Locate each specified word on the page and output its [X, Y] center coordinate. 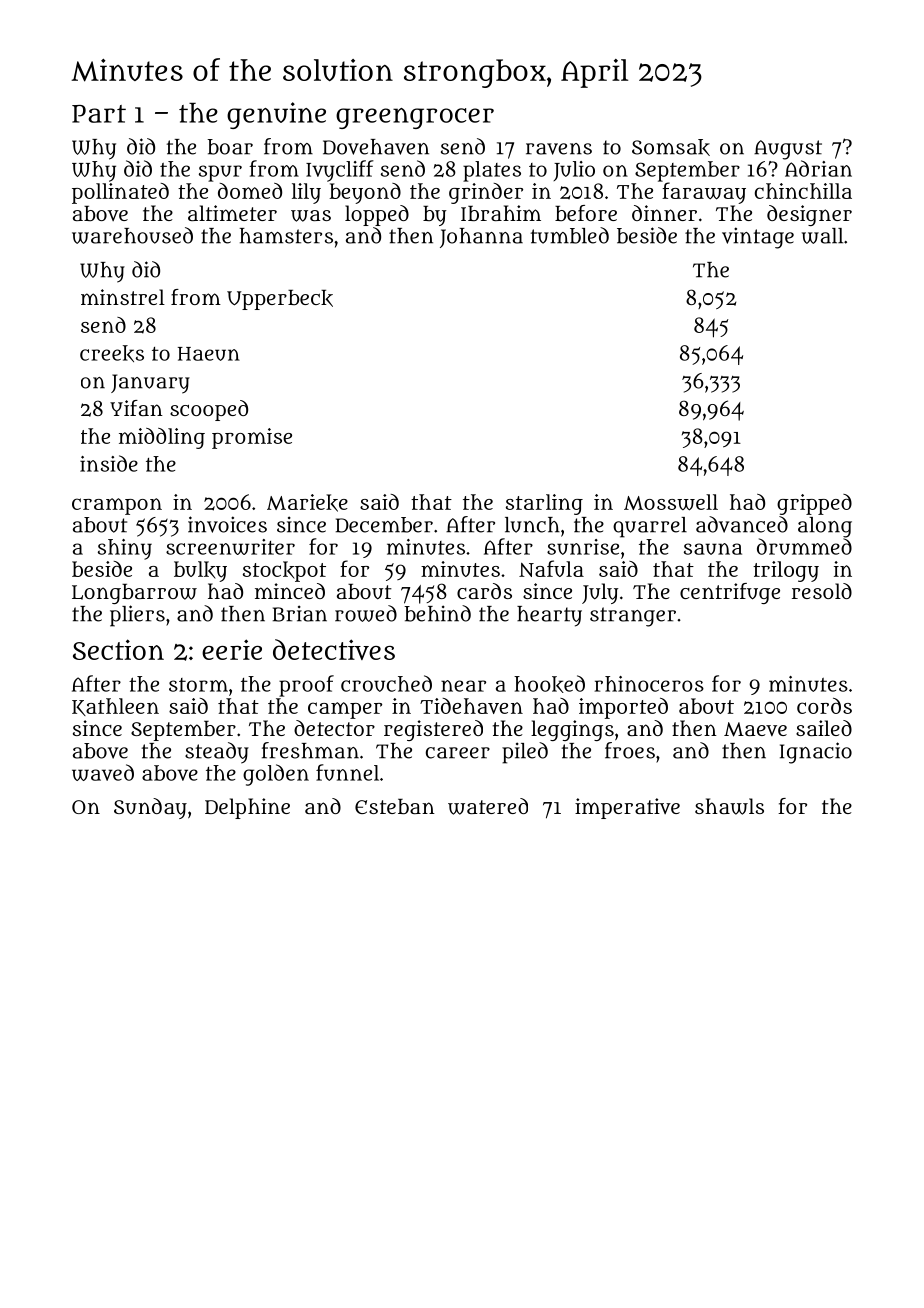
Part [99, 114]
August [788, 150]
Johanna [481, 238]
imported [623, 708]
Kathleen [115, 707]
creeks [112, 353]
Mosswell [671, 502]
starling [544, 504]
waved [103, 772]
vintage [758, 238]
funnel [347, 772]
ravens [559, 149]
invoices [227, 524]
